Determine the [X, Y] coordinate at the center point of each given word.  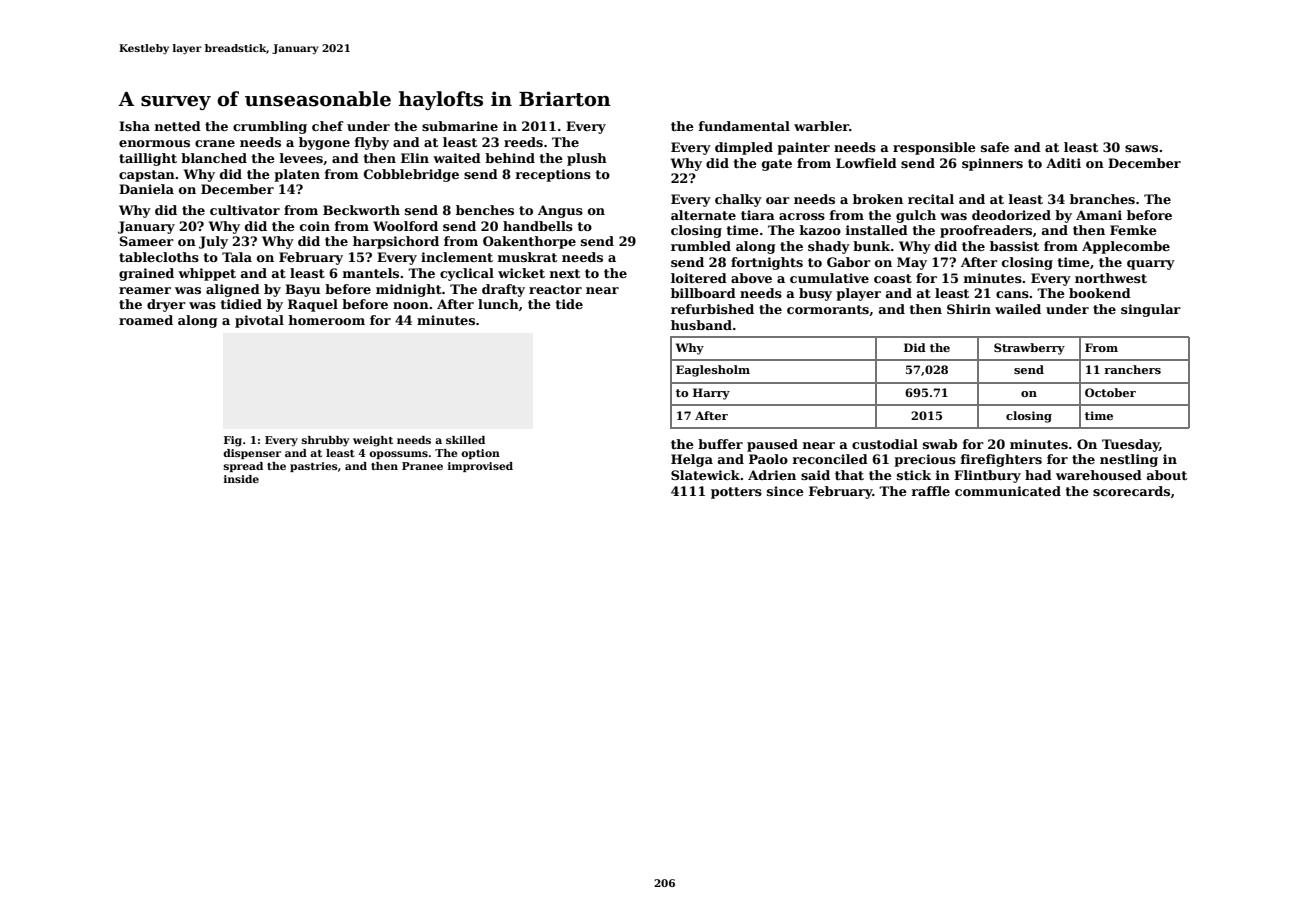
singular [1151, 310]
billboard [703, 293]
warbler [821, 126]
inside [241, 479]
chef [328, 126]
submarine [460, 126]
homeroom [326, 320]
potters [736, 493]
